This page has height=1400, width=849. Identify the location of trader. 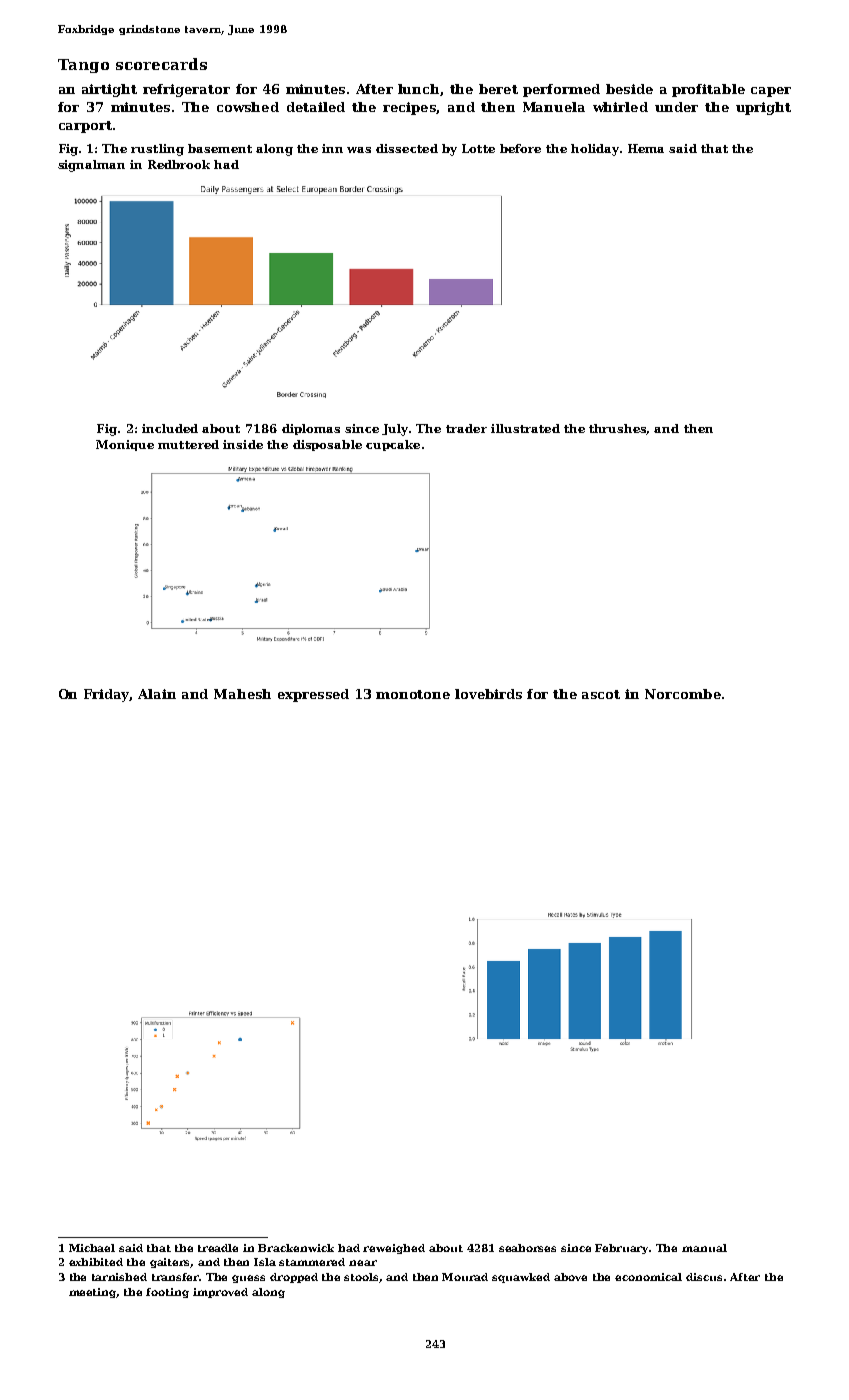
(466, 428).
